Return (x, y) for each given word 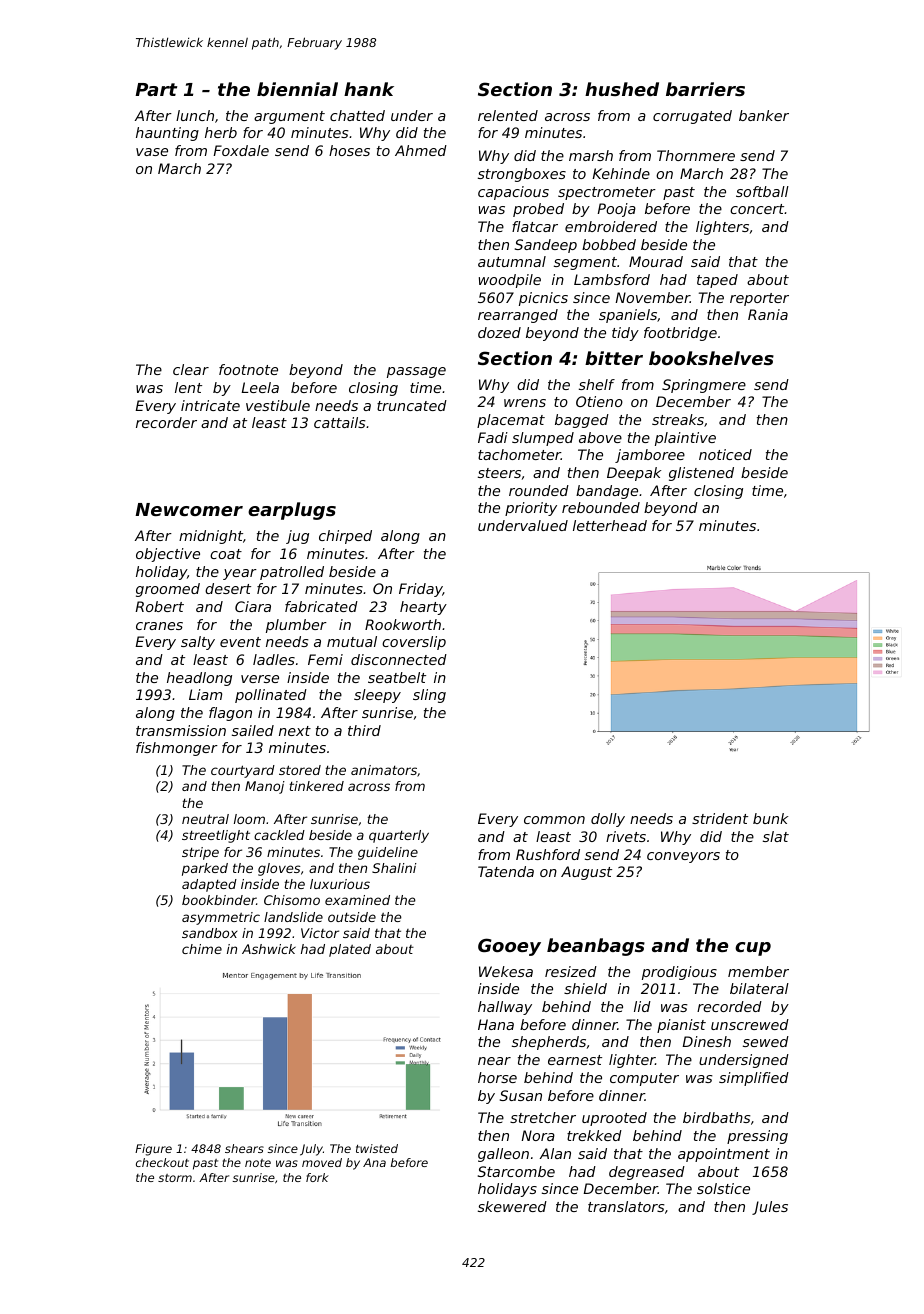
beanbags (596, 947)
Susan (521, 1095)
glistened (701, 474)
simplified (754, 1079)
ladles (274, 659)
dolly (608, 820)
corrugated (692, 117)
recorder (166, 422)
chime (202, 949)
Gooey (509, 947)
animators (384, 770)
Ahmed (421, 150)
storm (175, 1178)
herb (221, 132)
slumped (543, 439)
